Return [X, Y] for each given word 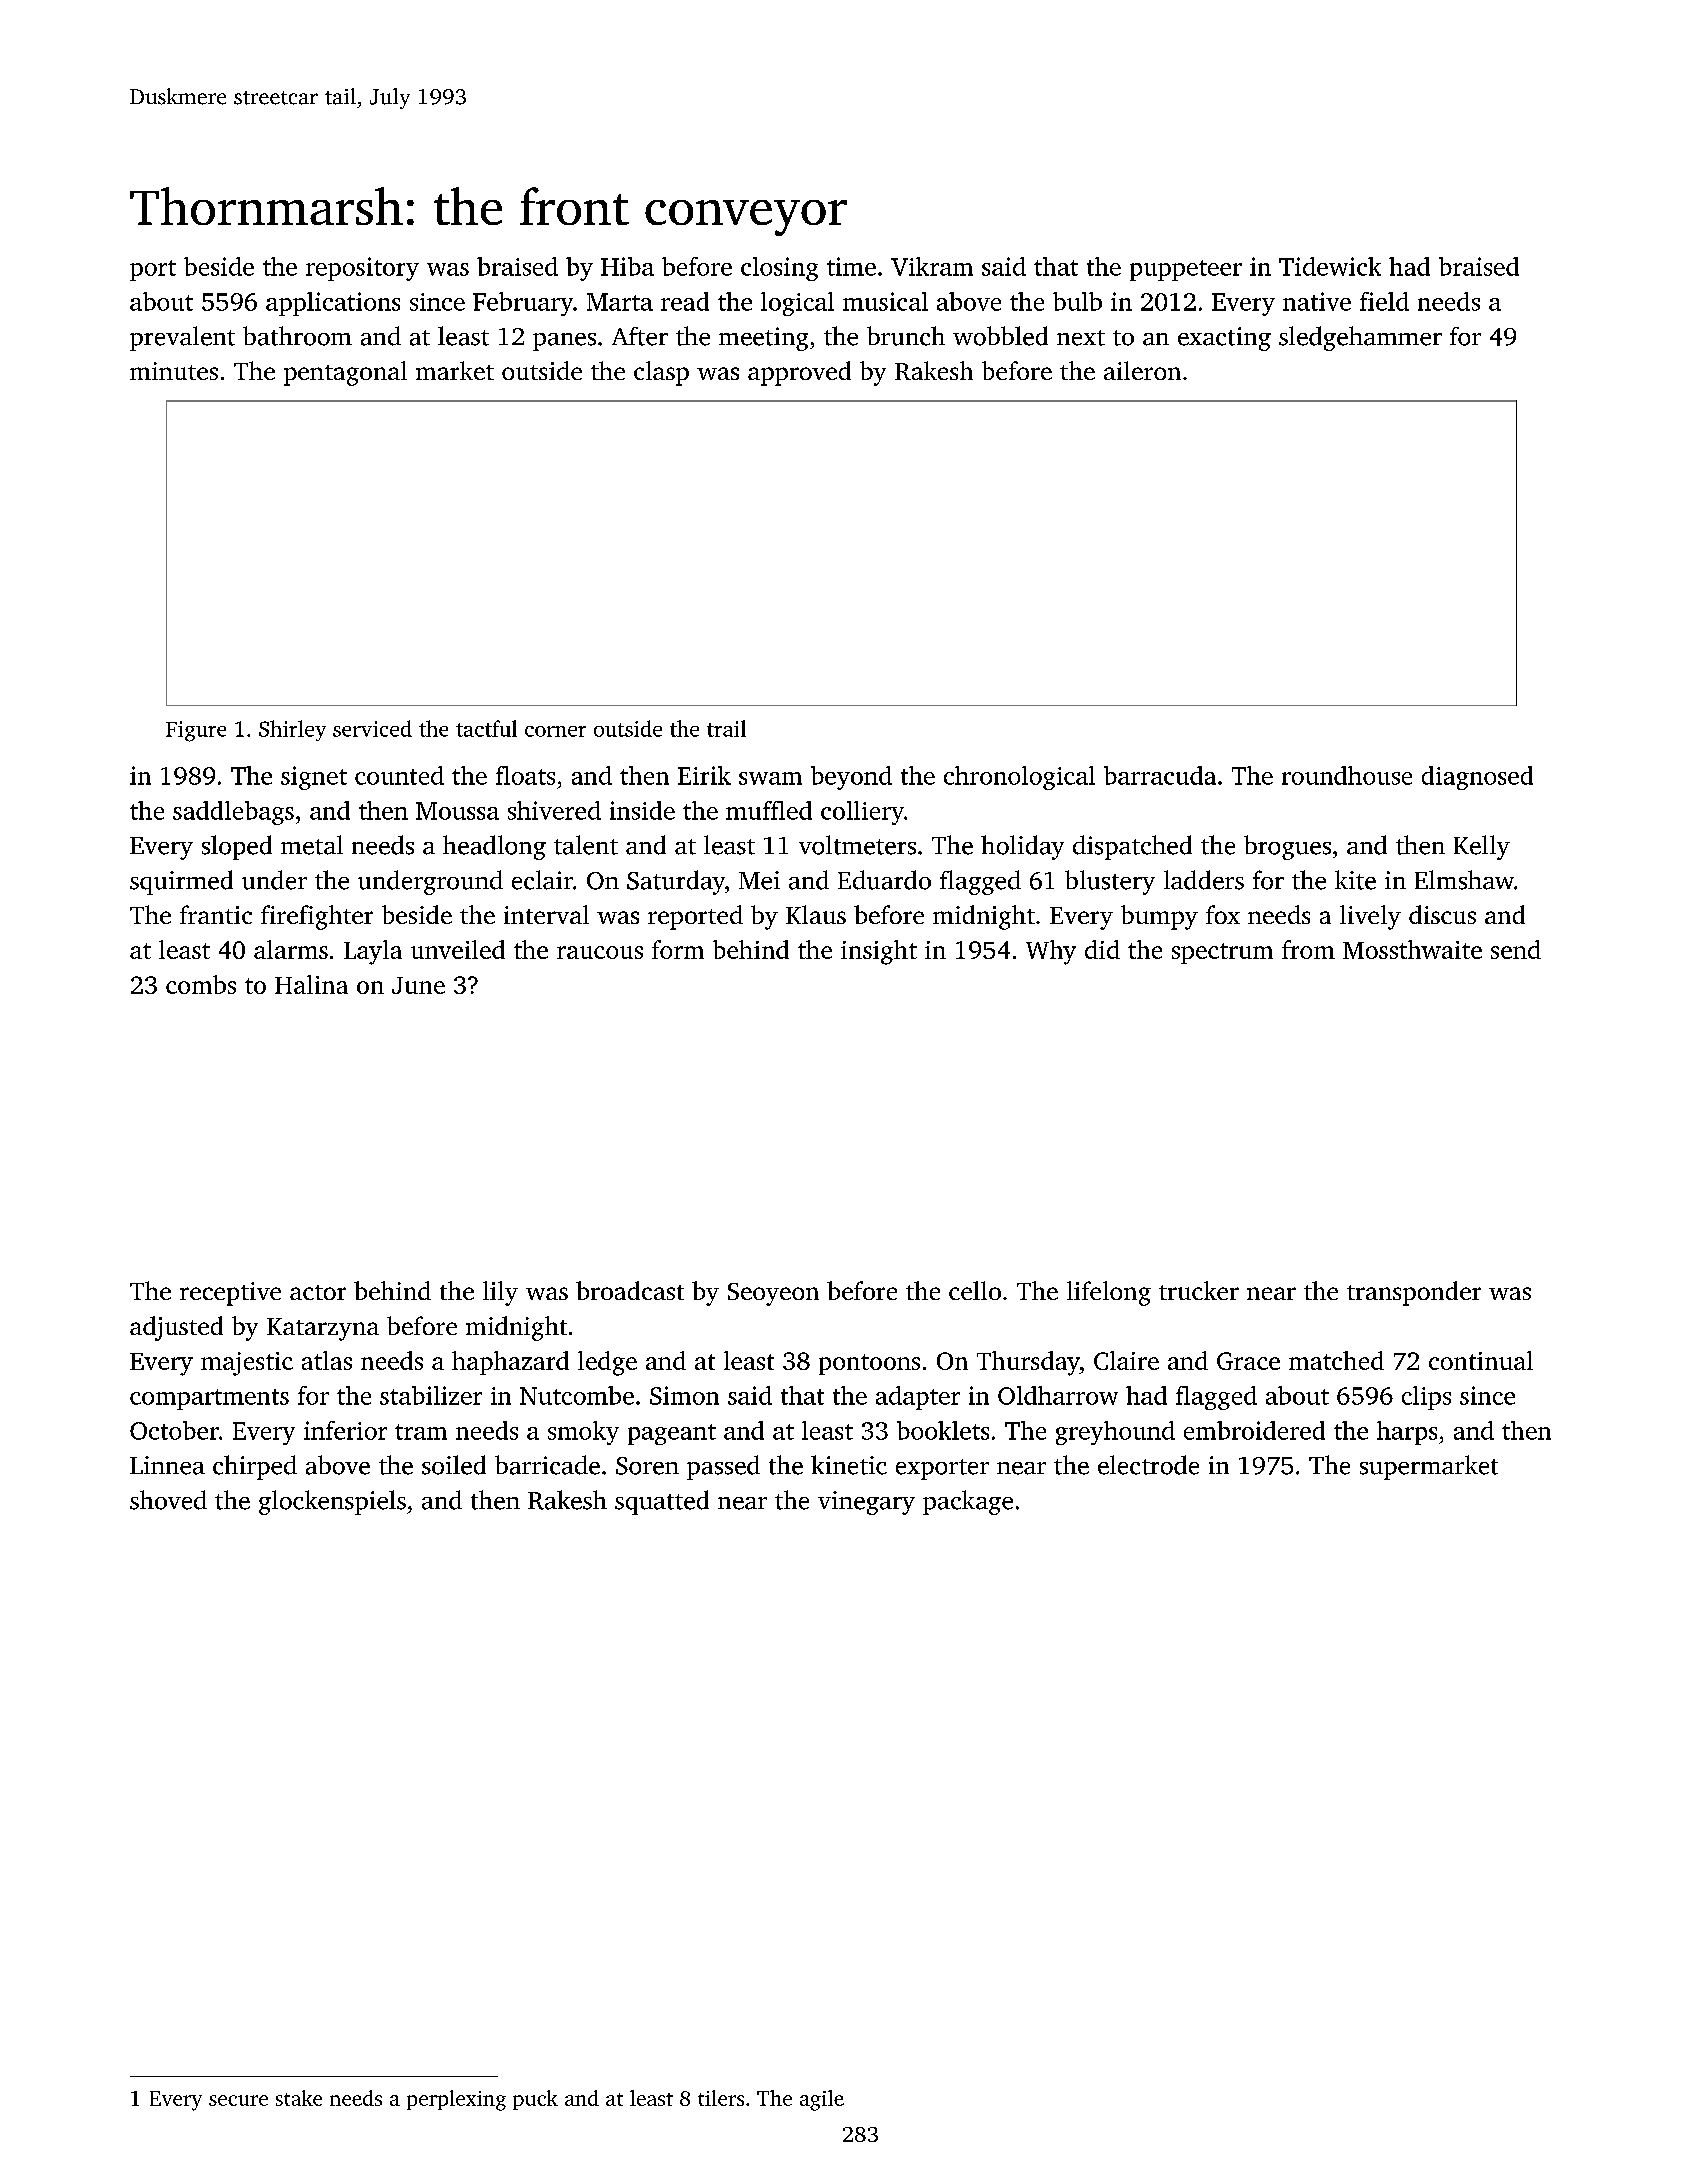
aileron [1142, 370]
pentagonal [345, 373]
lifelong [1109, 1293]
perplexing [456, 2100]
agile [822, 2100]
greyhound [1115, 1433]
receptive [230, 1294]
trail [726, 728]
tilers [721, 2098]
